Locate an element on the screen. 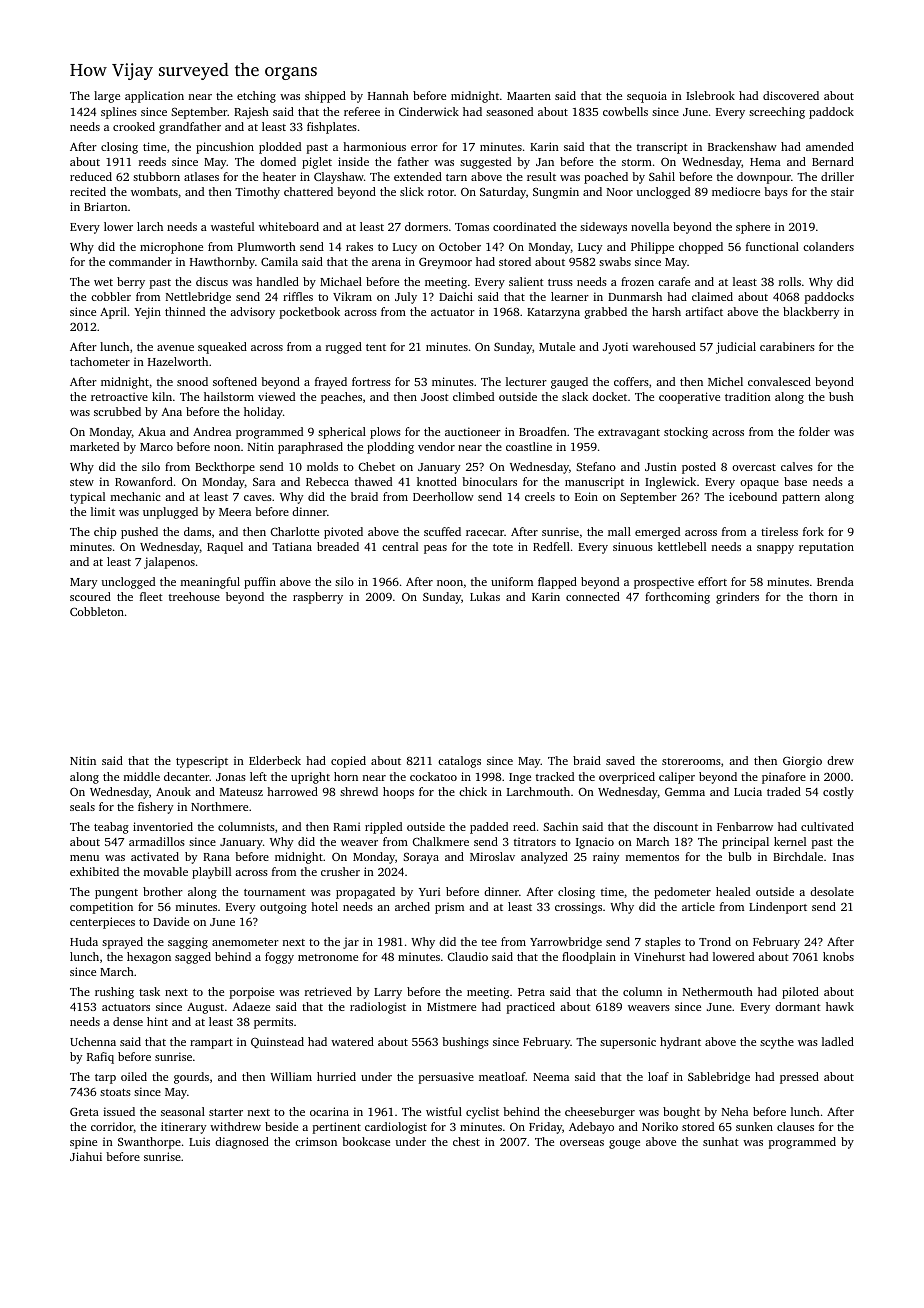 This screenshot has width=924, height=1308. Brenda is located at coordinates (835, 581).
